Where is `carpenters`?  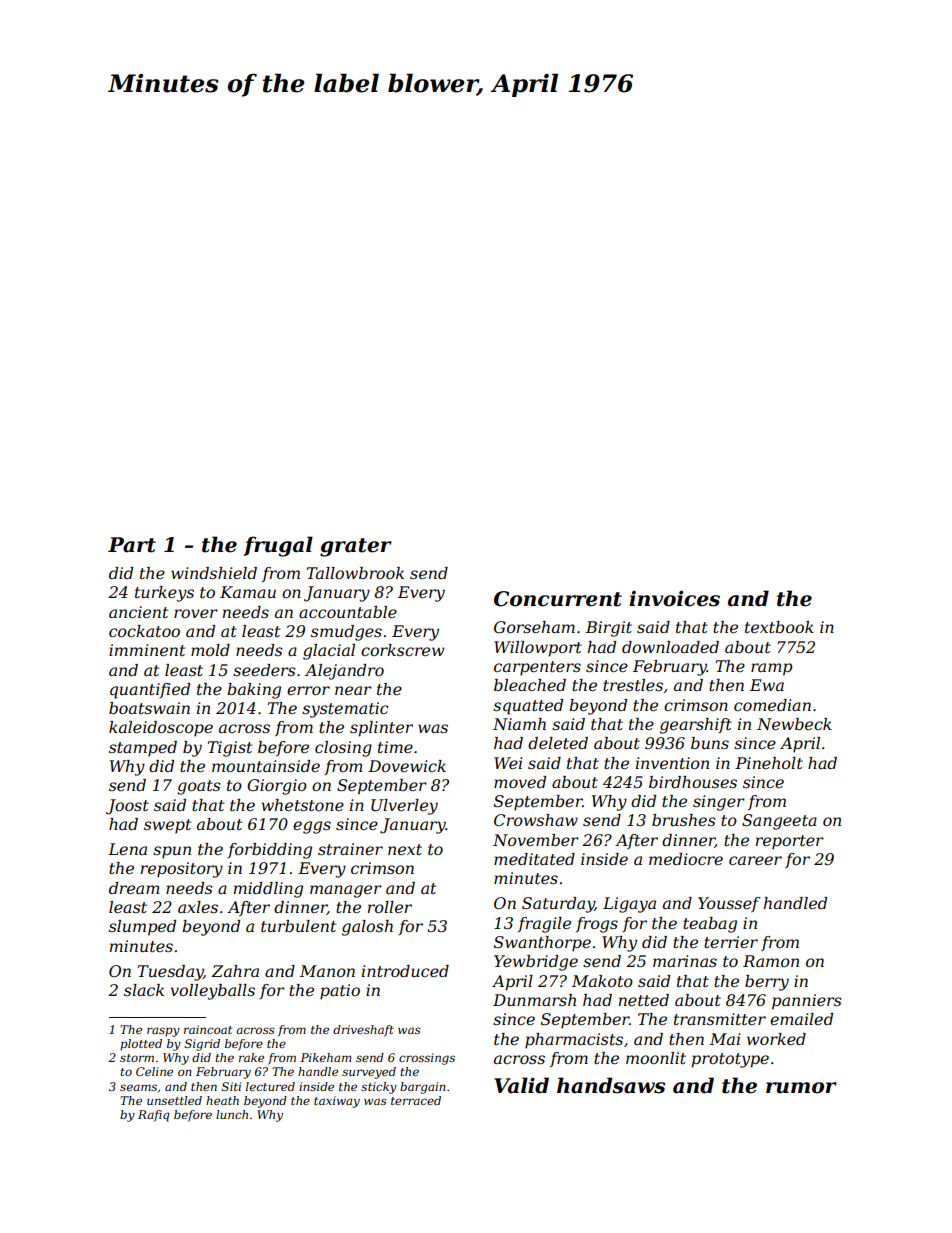
carpenters is located at coordinates (537, 668).
